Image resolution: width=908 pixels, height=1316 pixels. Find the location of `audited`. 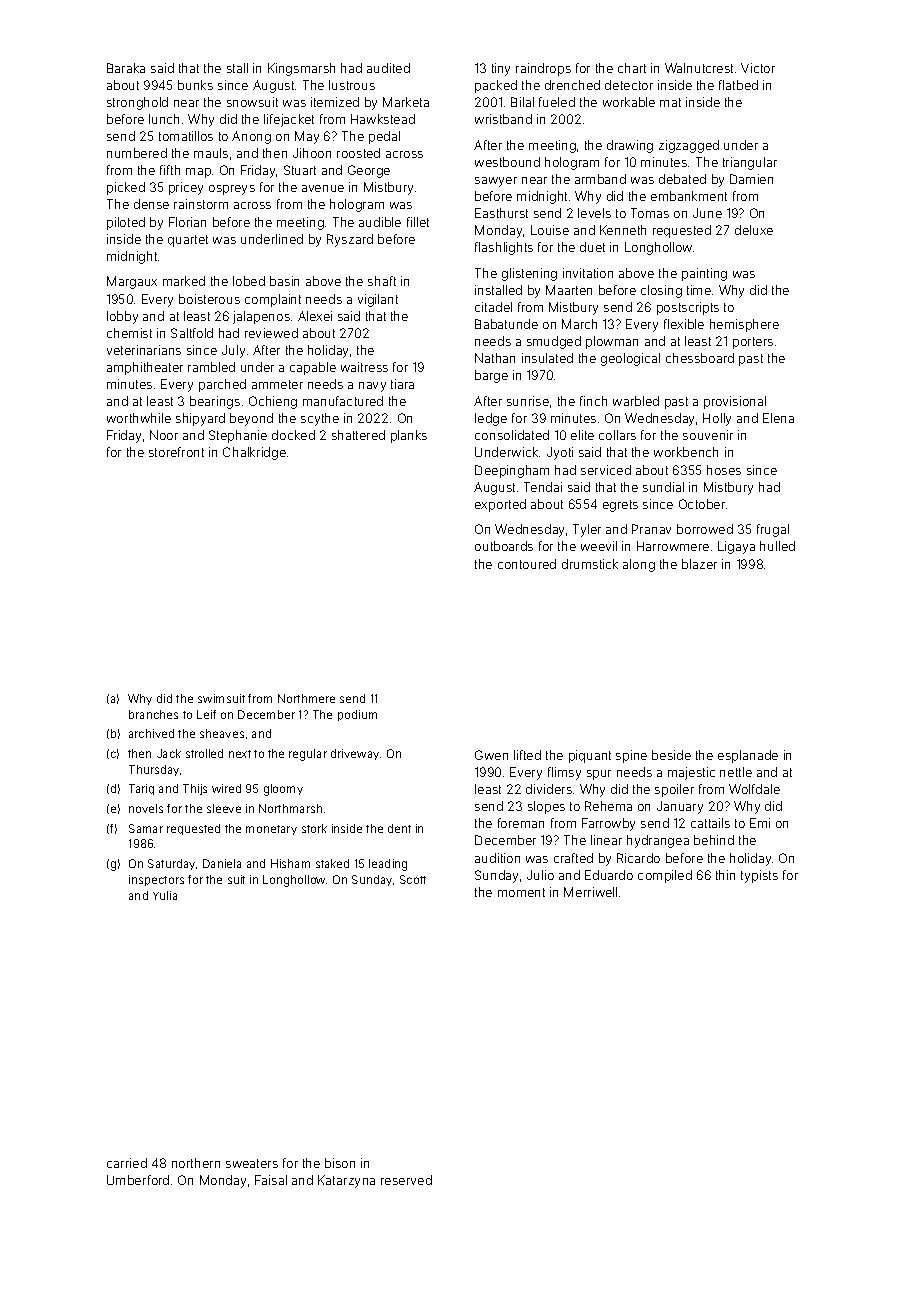

audited is located at coordinates (388, 68).
